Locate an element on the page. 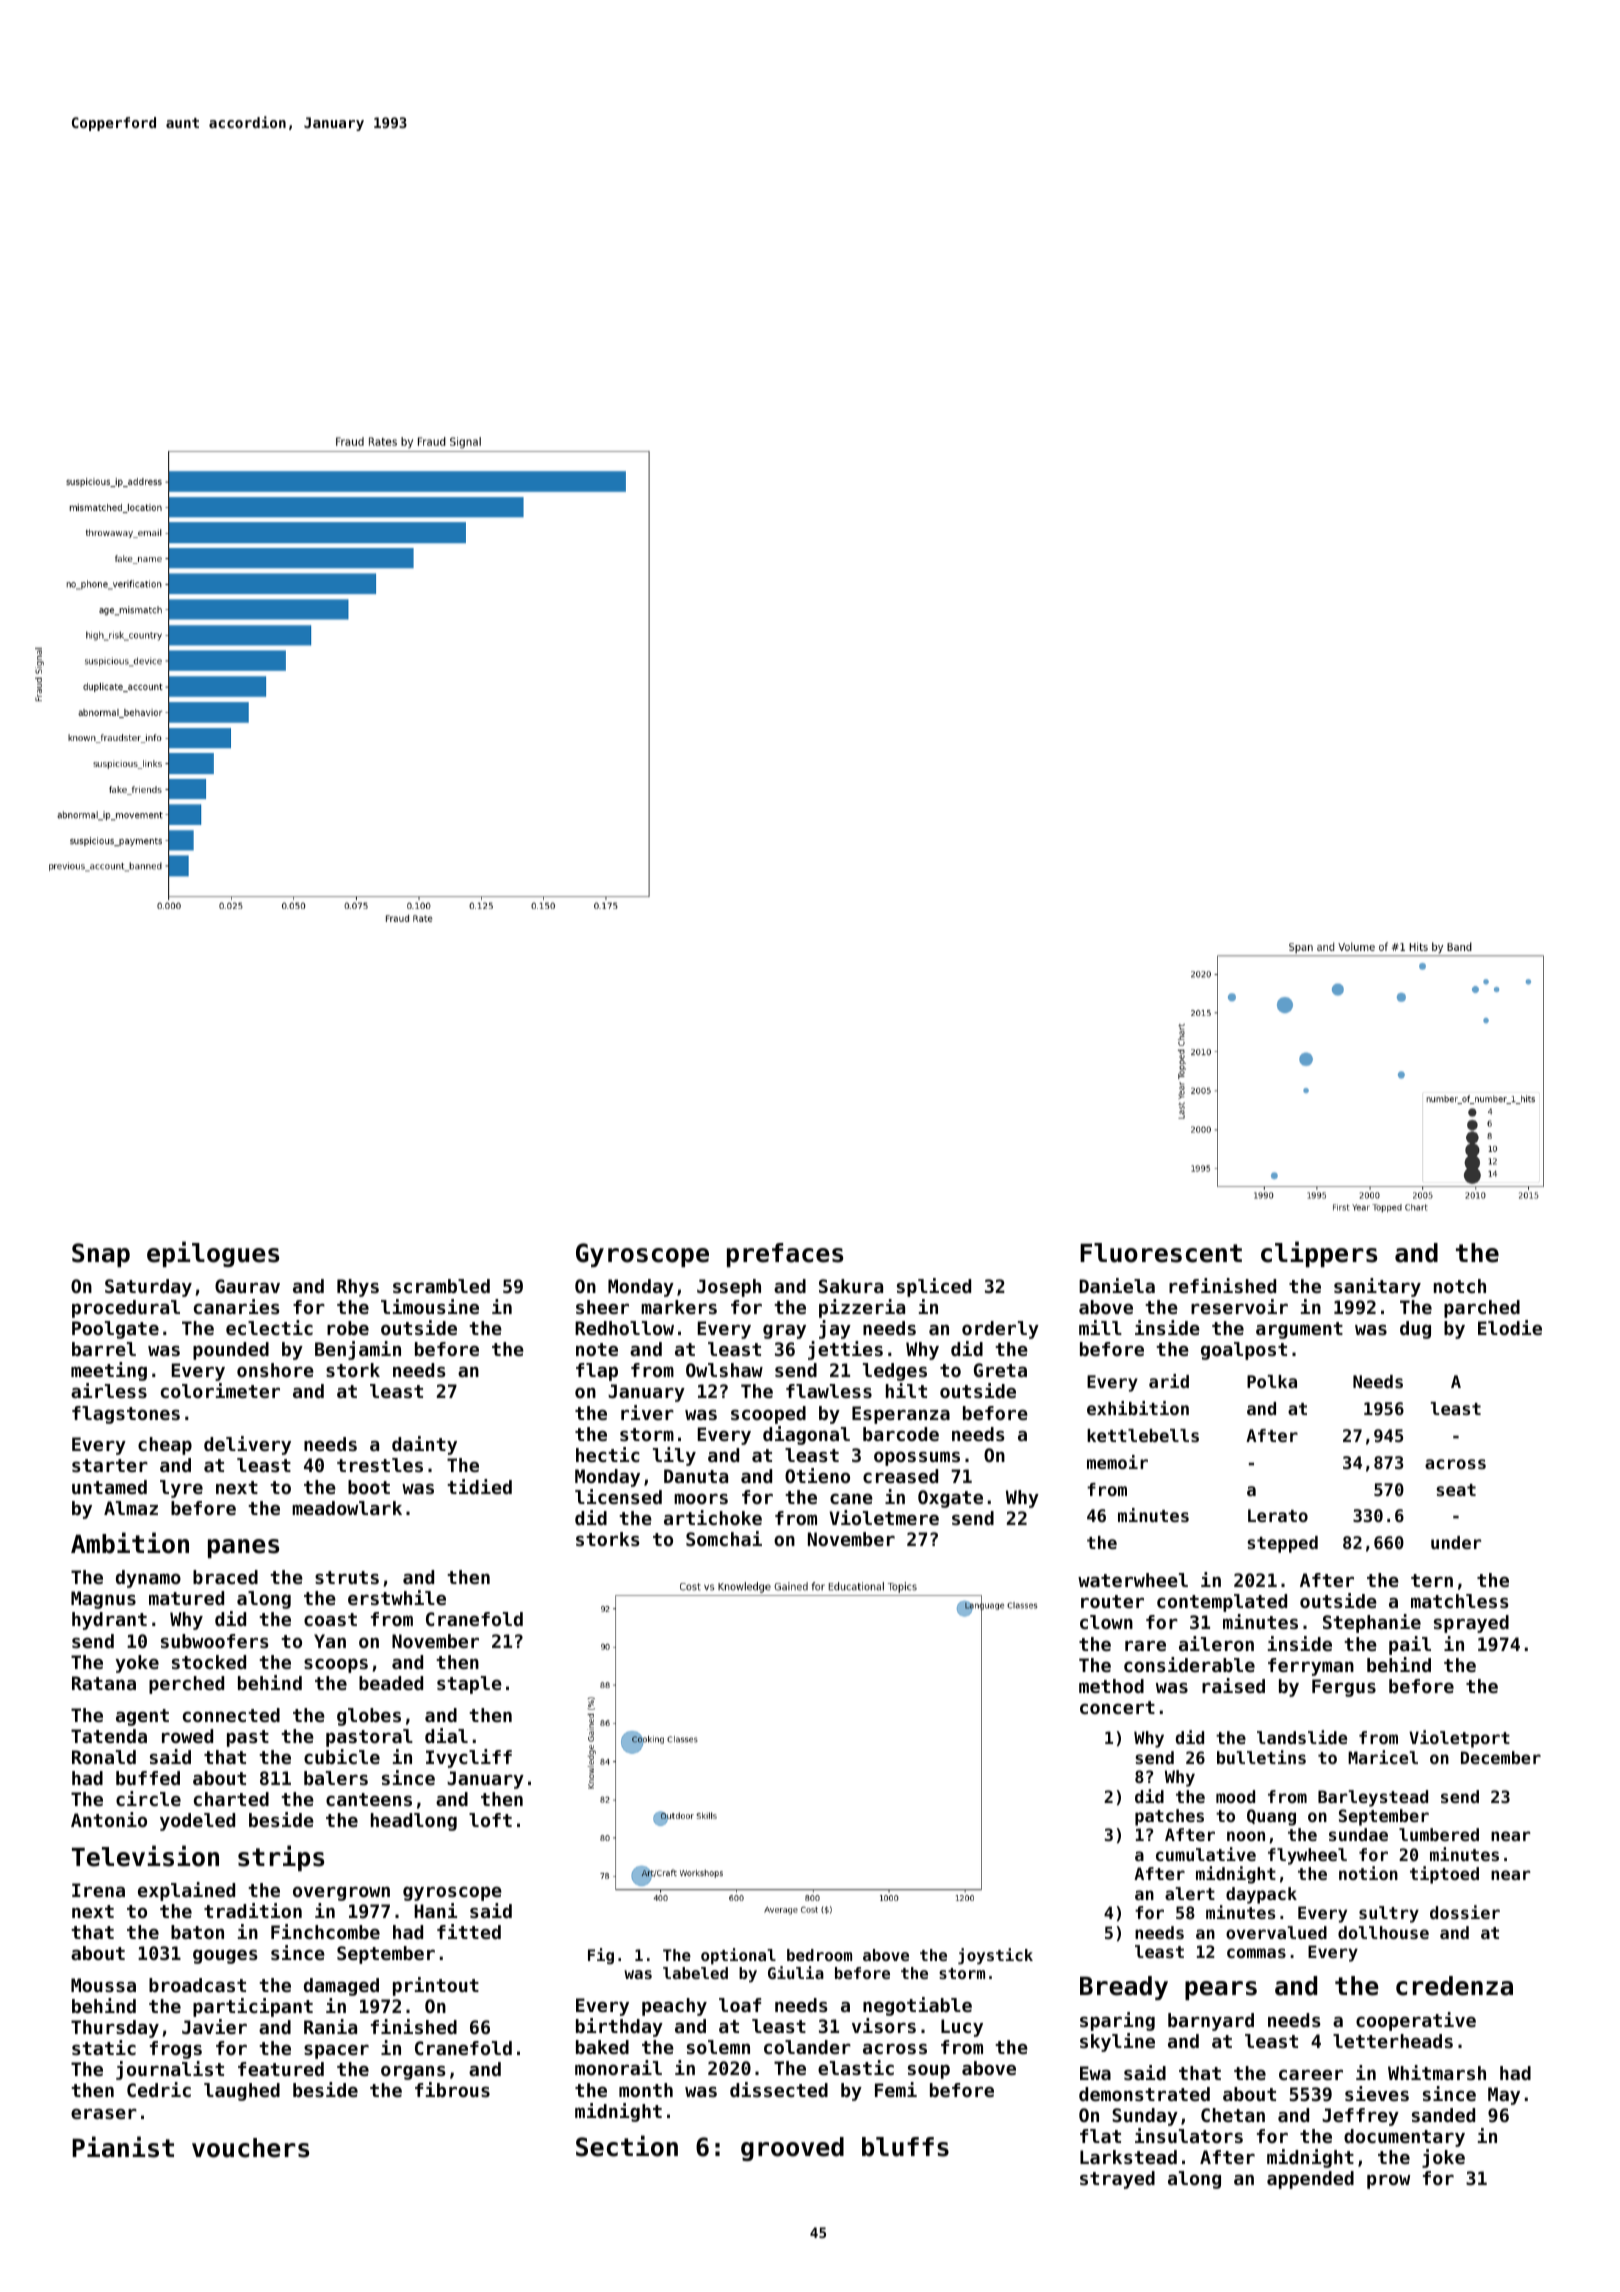 This page has width=1620, height=2292. fibrous is located at coordinates (452, 2089).
